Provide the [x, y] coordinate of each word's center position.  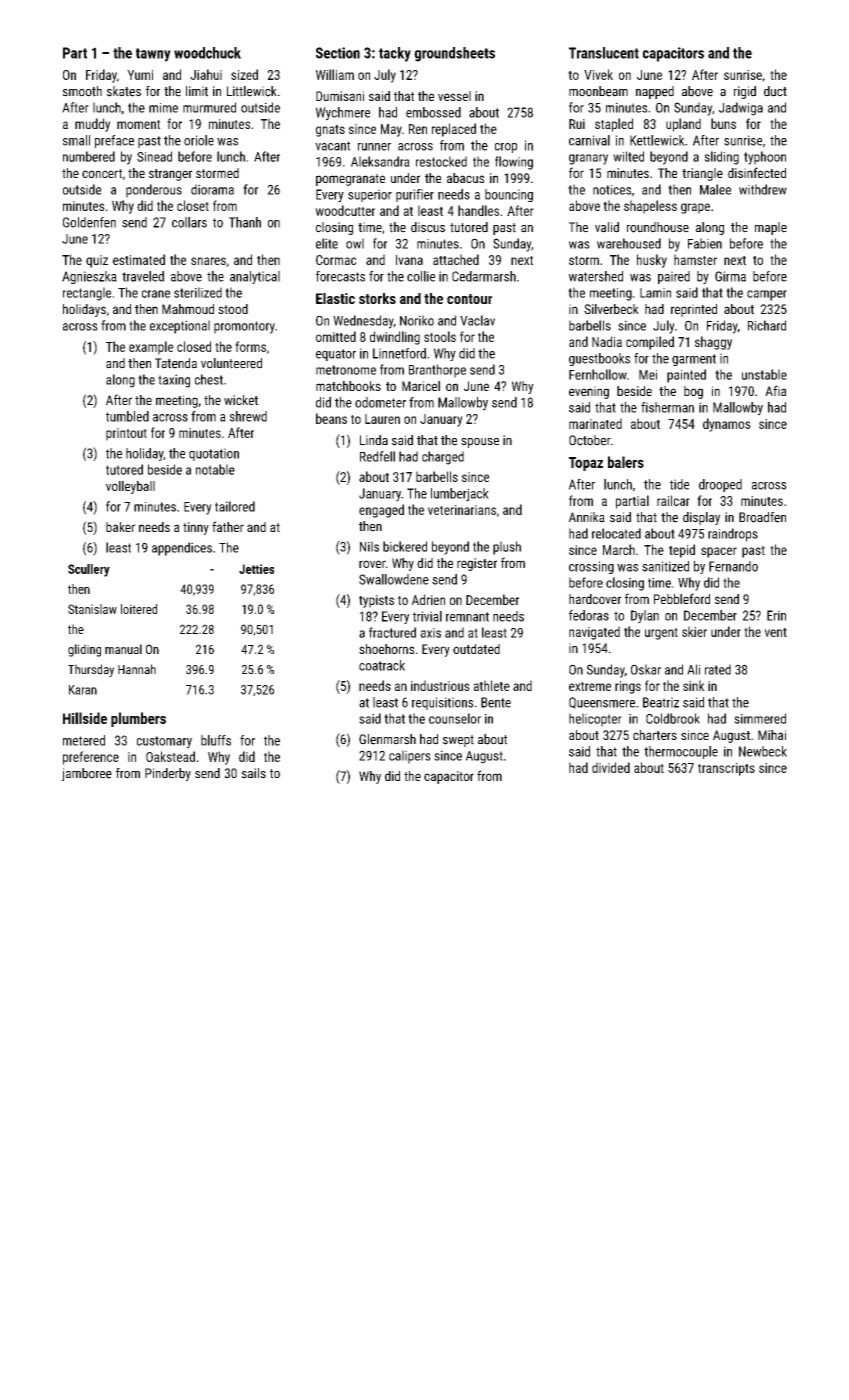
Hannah [137, 669]
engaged [381, 511]
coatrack [382, 665]
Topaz [586, 464]
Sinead [154, 156]
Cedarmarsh [484, 276]
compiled [650, 343]
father [228, 526]
